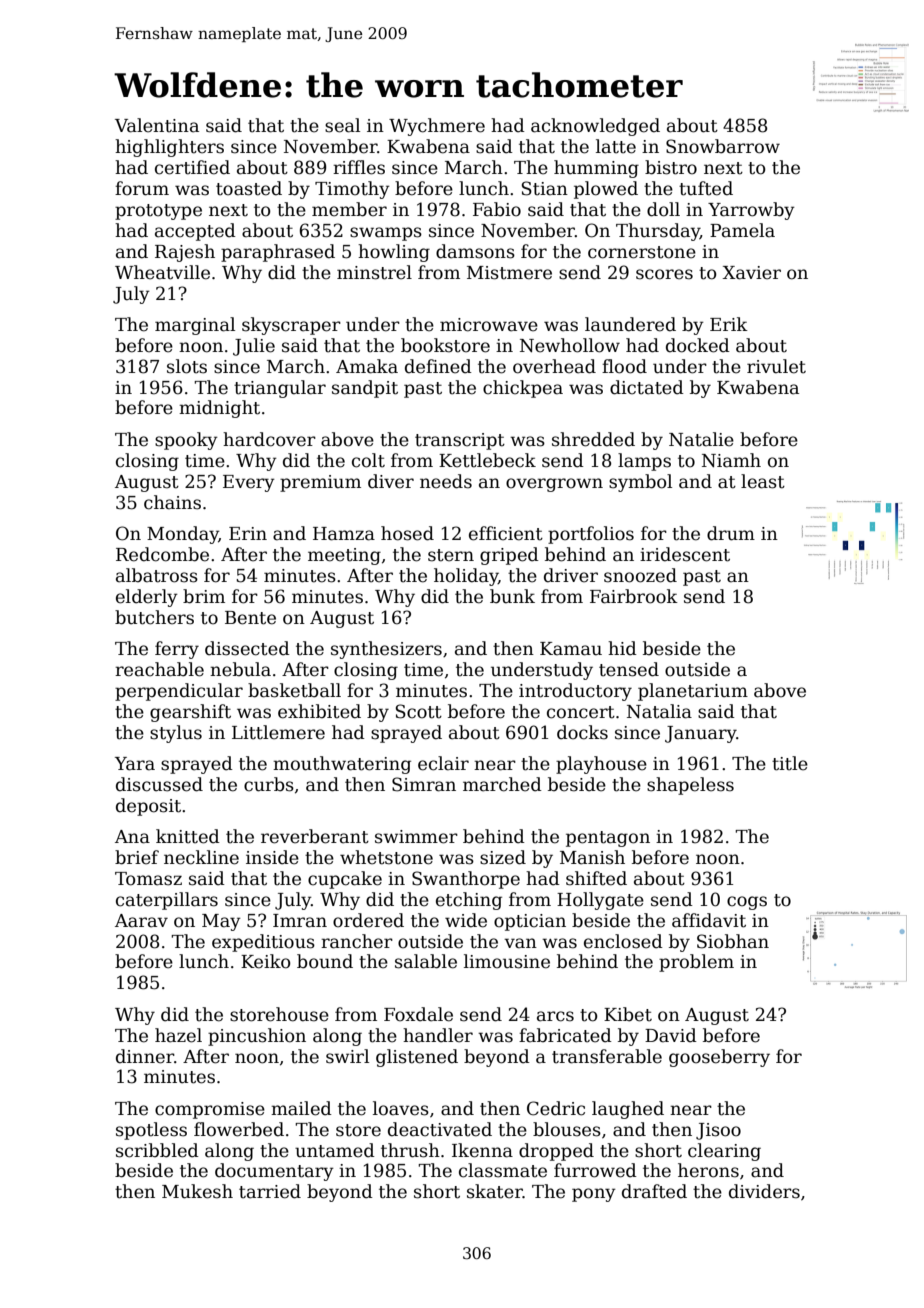  I want to click on deactivated, so click(440, 1129).
